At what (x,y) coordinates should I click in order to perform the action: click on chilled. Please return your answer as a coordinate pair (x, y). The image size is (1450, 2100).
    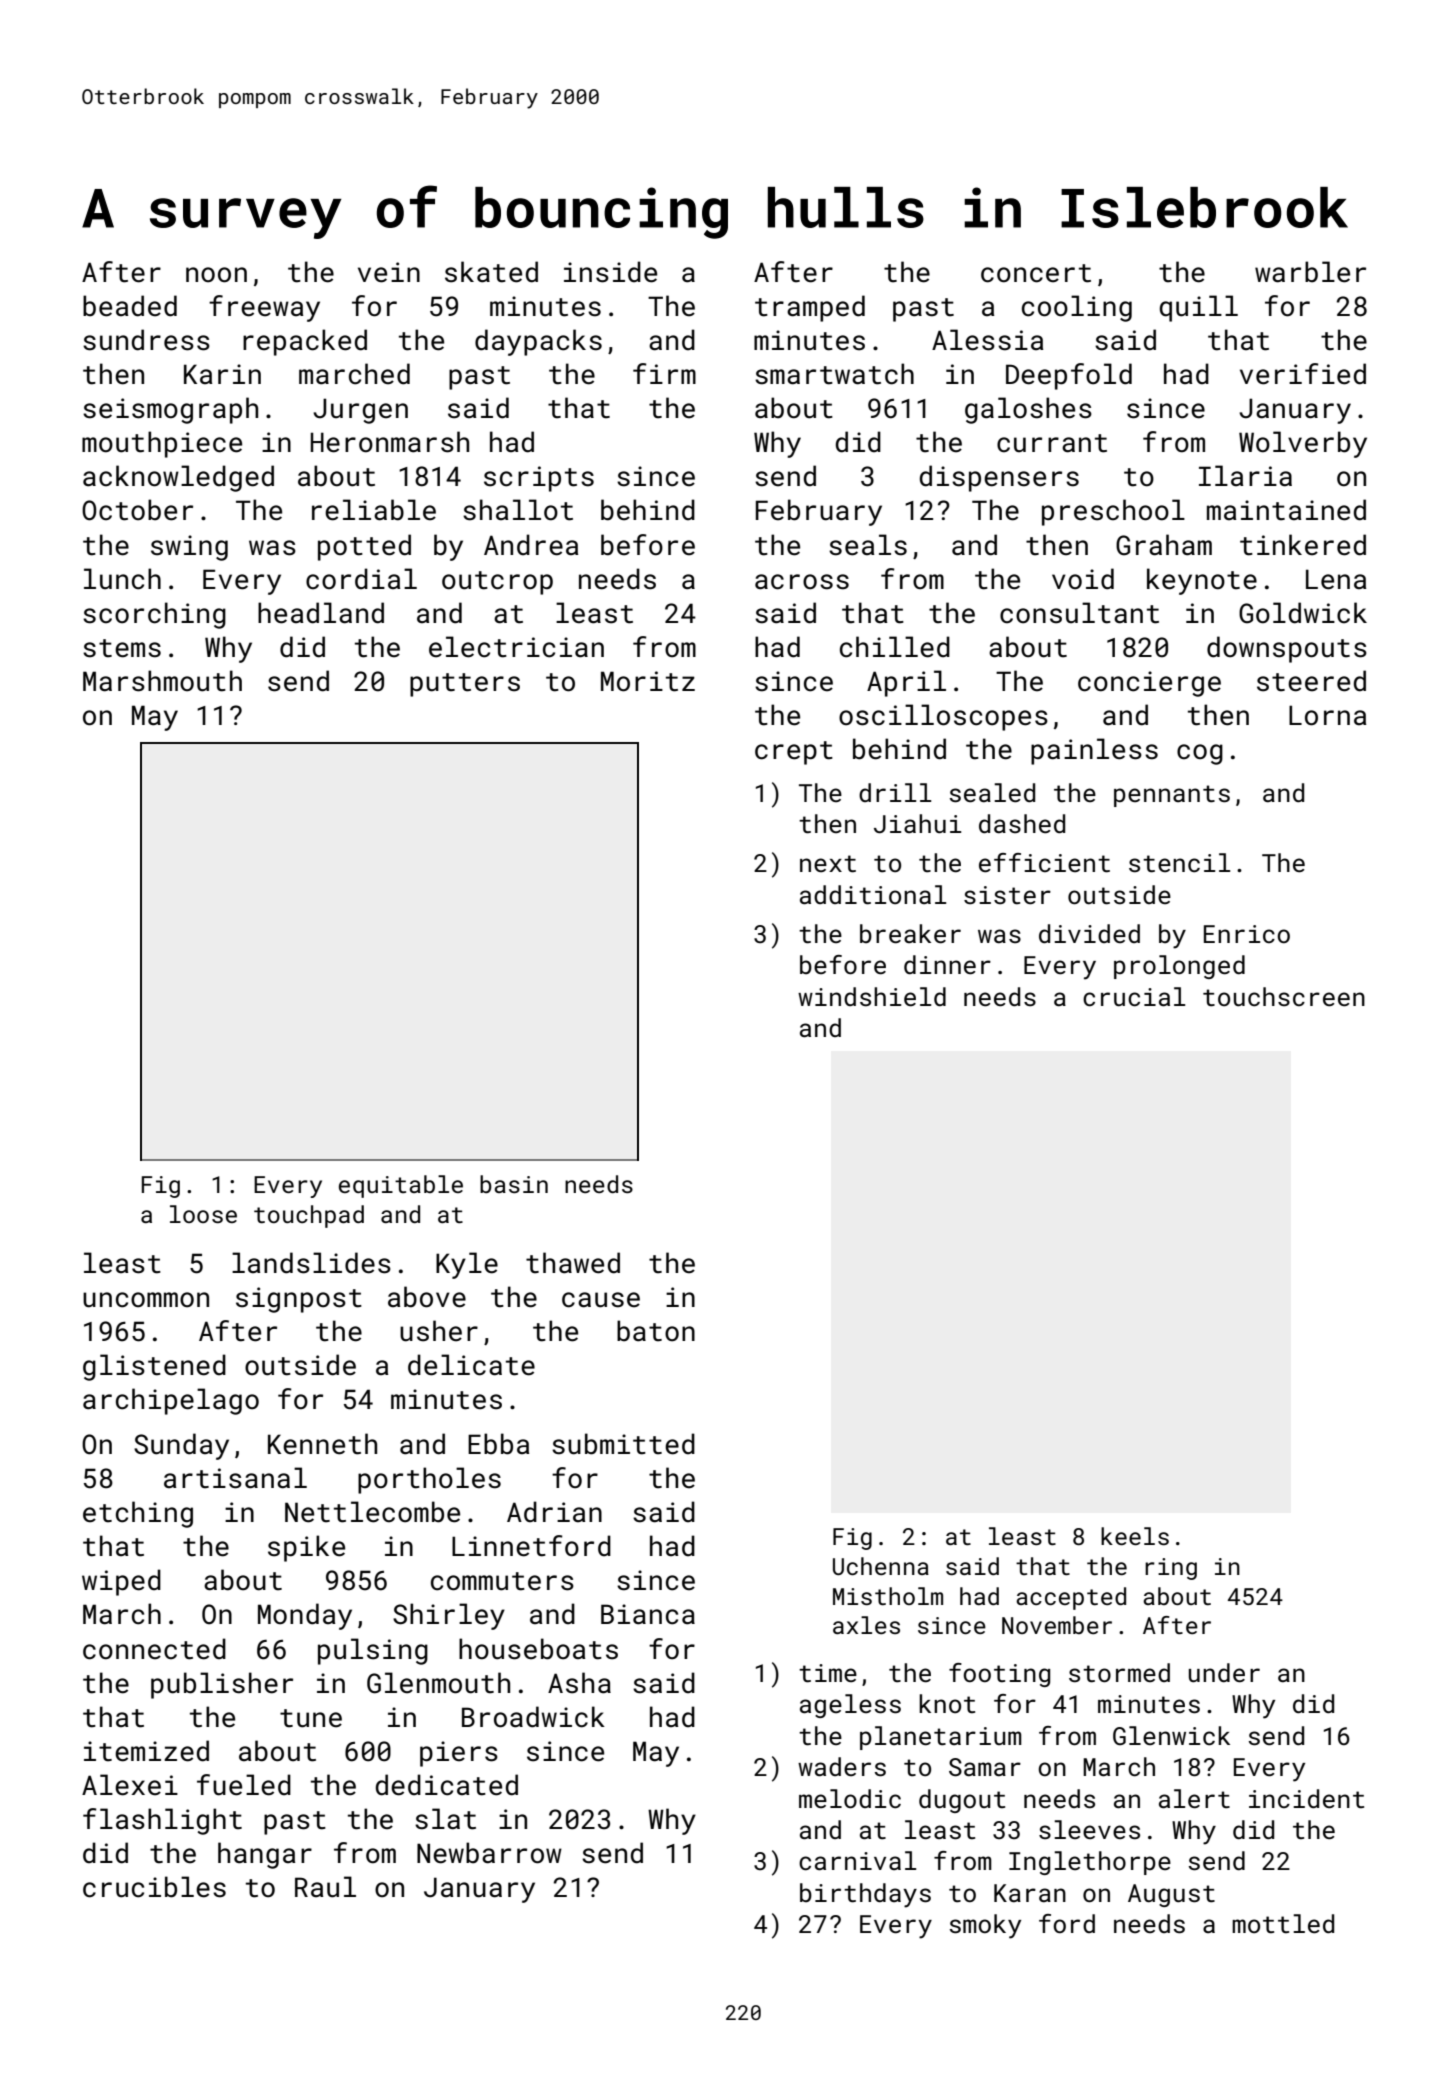
    Looking at the image, I should click on (895, 647).
